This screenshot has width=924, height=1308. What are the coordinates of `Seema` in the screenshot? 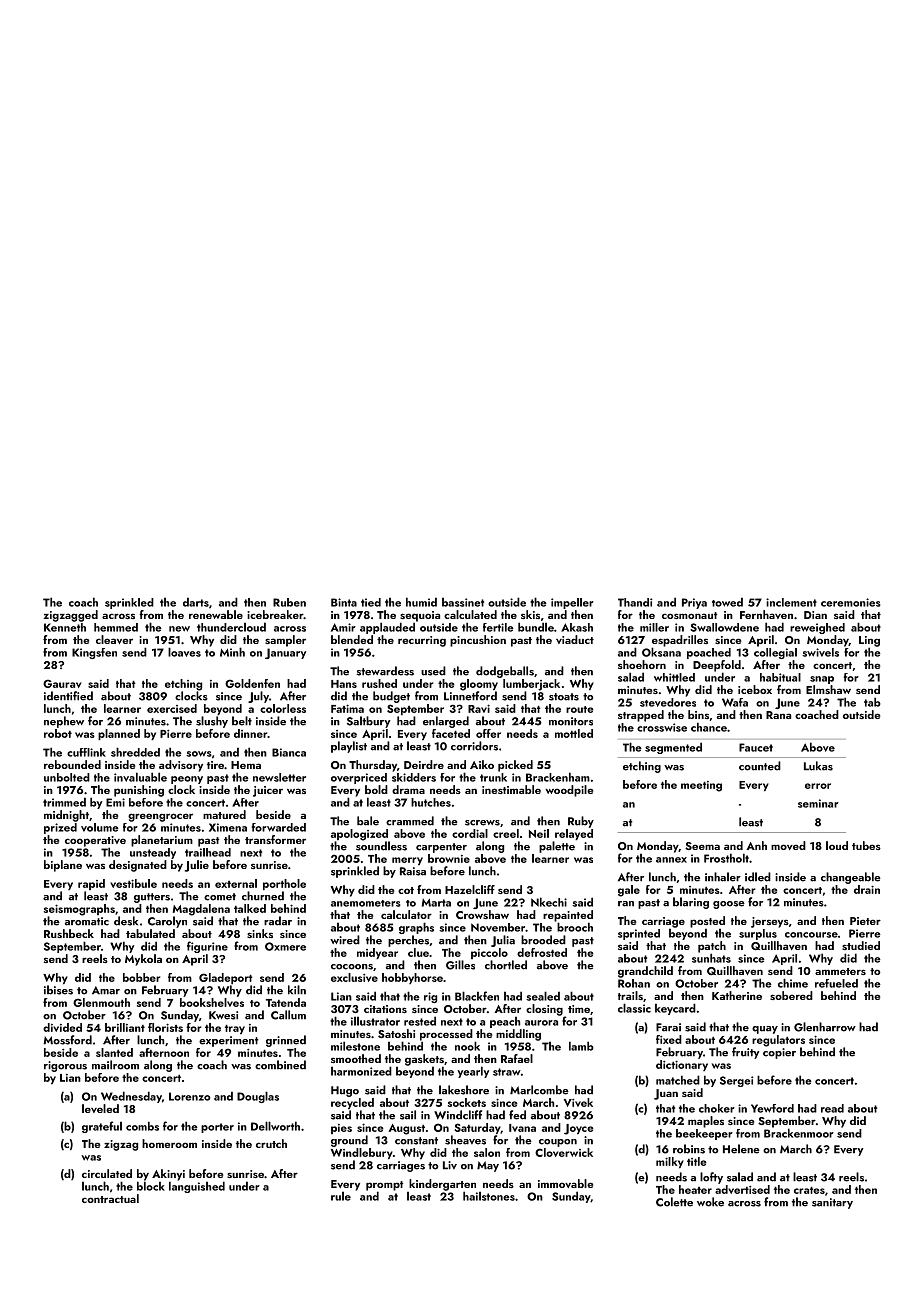 It's located at (702, 846).
